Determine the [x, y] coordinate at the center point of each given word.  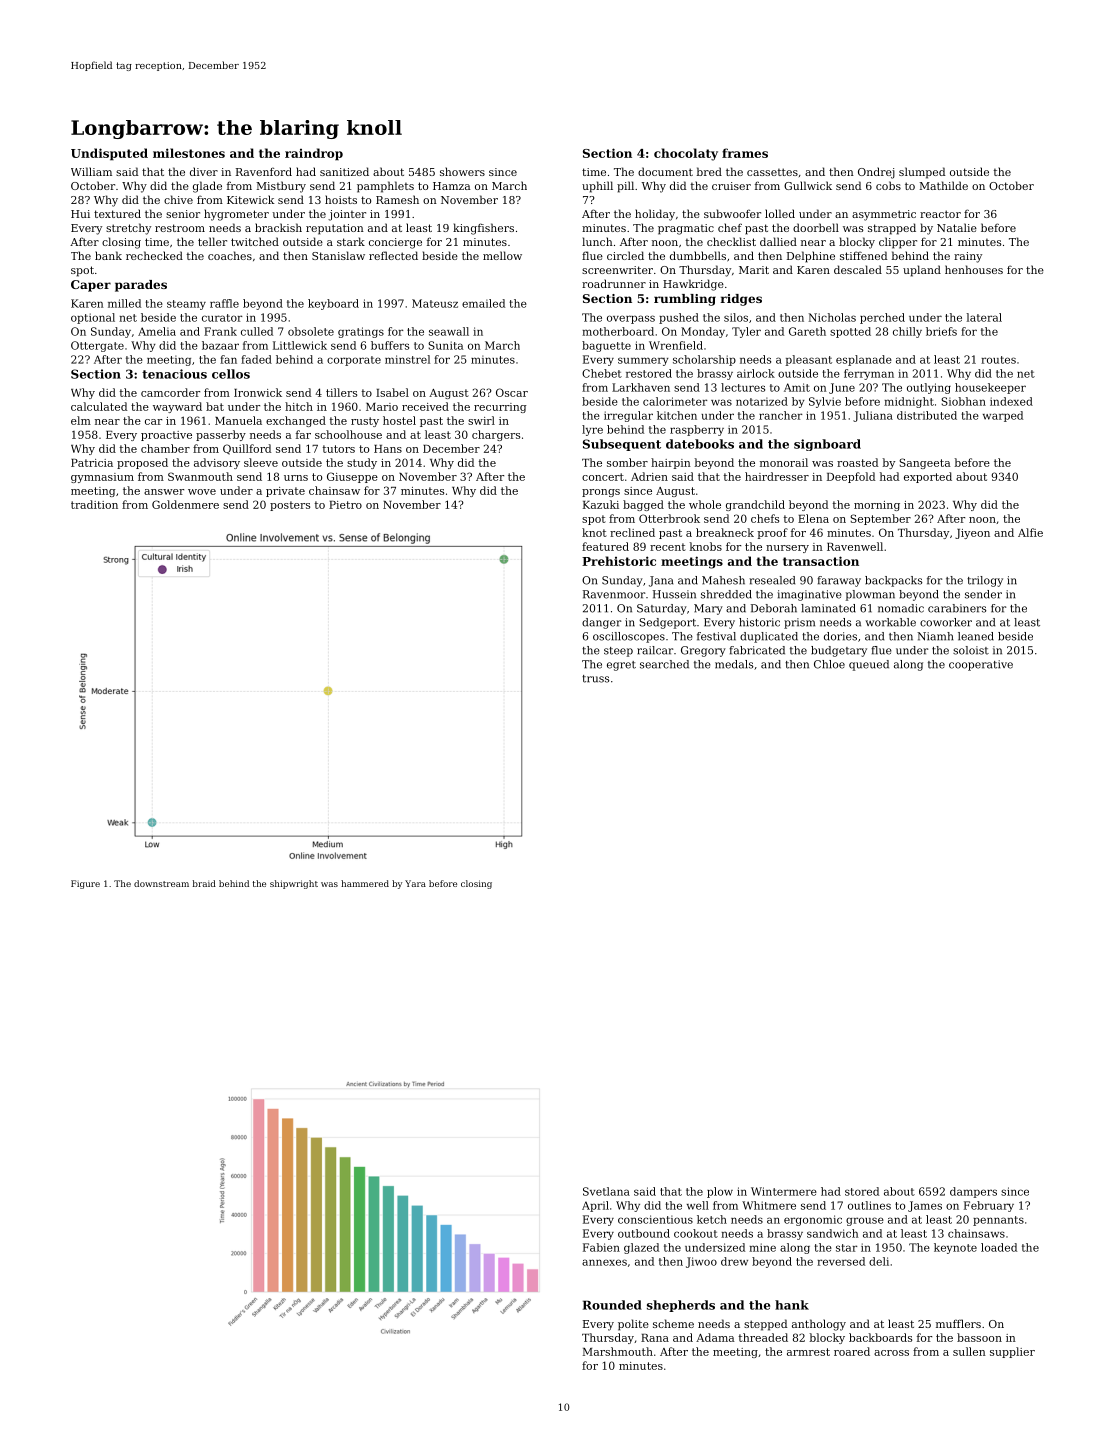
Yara [415, 883]
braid [204, 883]
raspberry [697, 430]
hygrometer [236, 215]
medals [734, 664]
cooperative [981, 665]
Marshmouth [618, 1351]
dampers [973, 1192]
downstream [161, 883]
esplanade [864, 360]
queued [869, 665]
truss [595, 679]
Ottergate [97, 346]
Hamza [452, 186]
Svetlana [606, 1191]
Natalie [957, 227]
